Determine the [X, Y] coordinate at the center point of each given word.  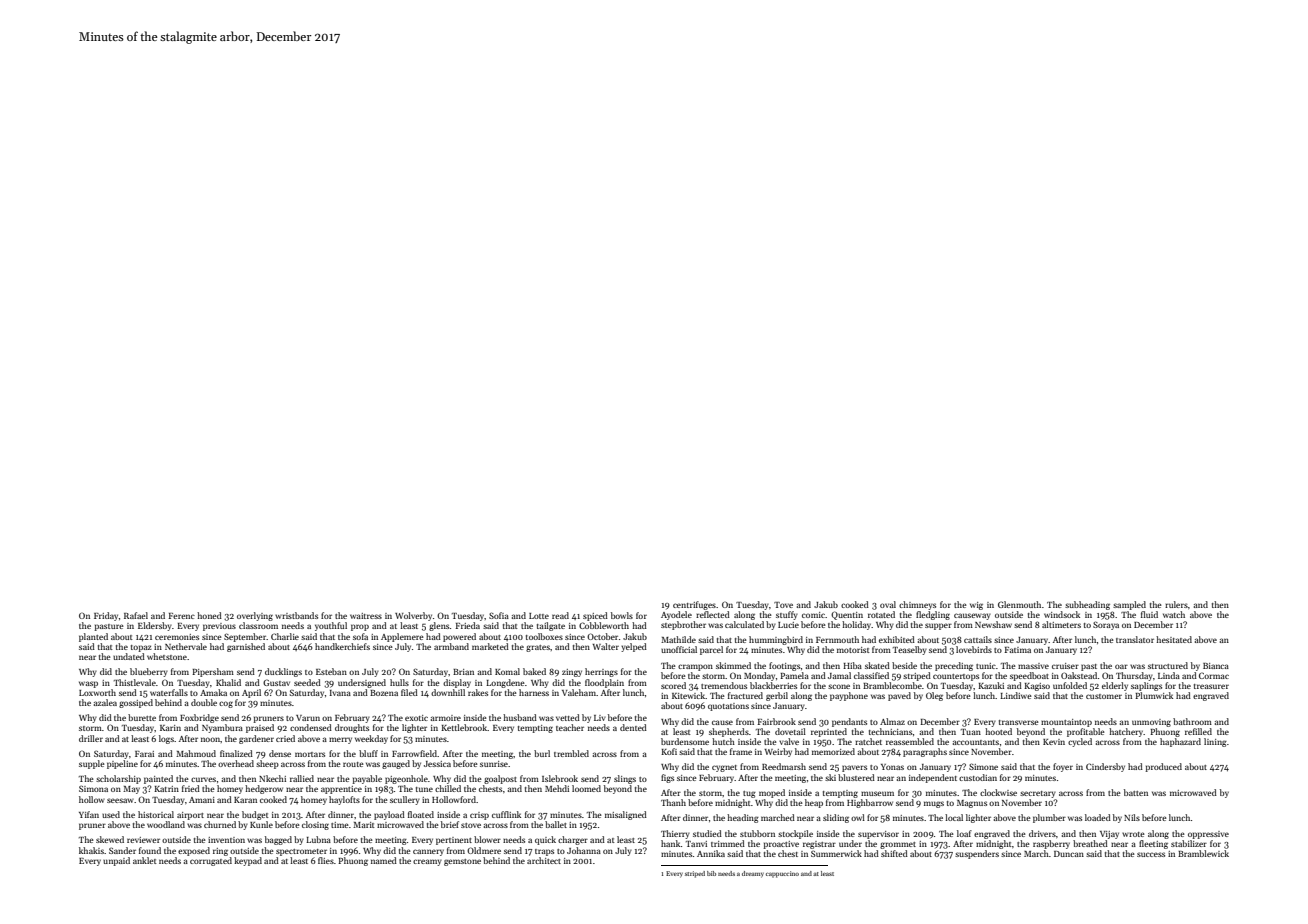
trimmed [728, 843]
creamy [427, 862]
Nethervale [186, 646]
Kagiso [1037, 687]
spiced [595, 616]
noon [210, 739]
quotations [728, 707]
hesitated [1174, 639]
